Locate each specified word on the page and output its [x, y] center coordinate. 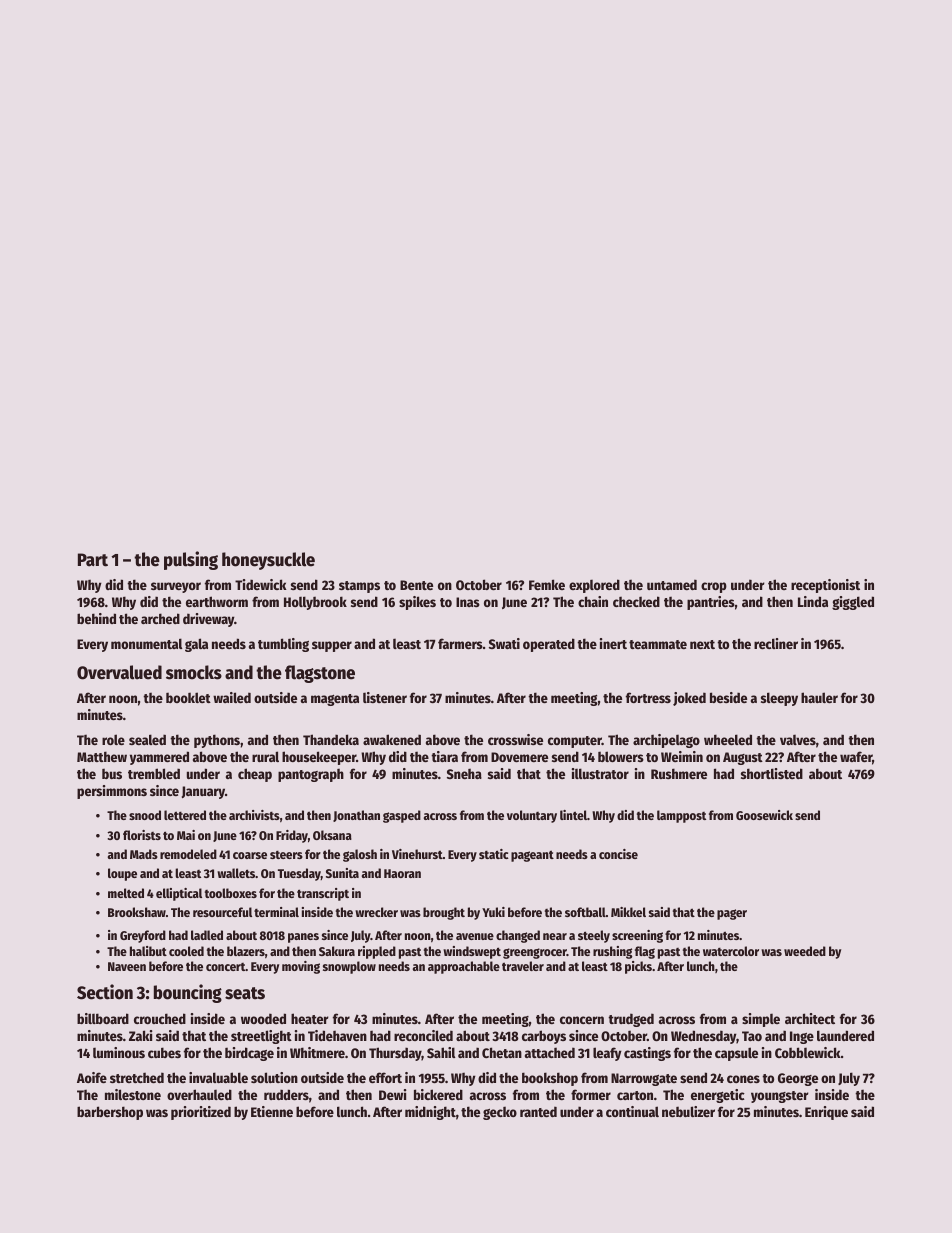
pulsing [191, 560]
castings [647, 1054]
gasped [402, 816]
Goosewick [764, 815]
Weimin [682, 756]
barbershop [110, 1113]
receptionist [825, 586]
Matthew [102, 756]
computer [575, 742]
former [591, 1094]
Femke [547, 584]
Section [105, 992]
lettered [185, 815]
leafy [607, 1054]
